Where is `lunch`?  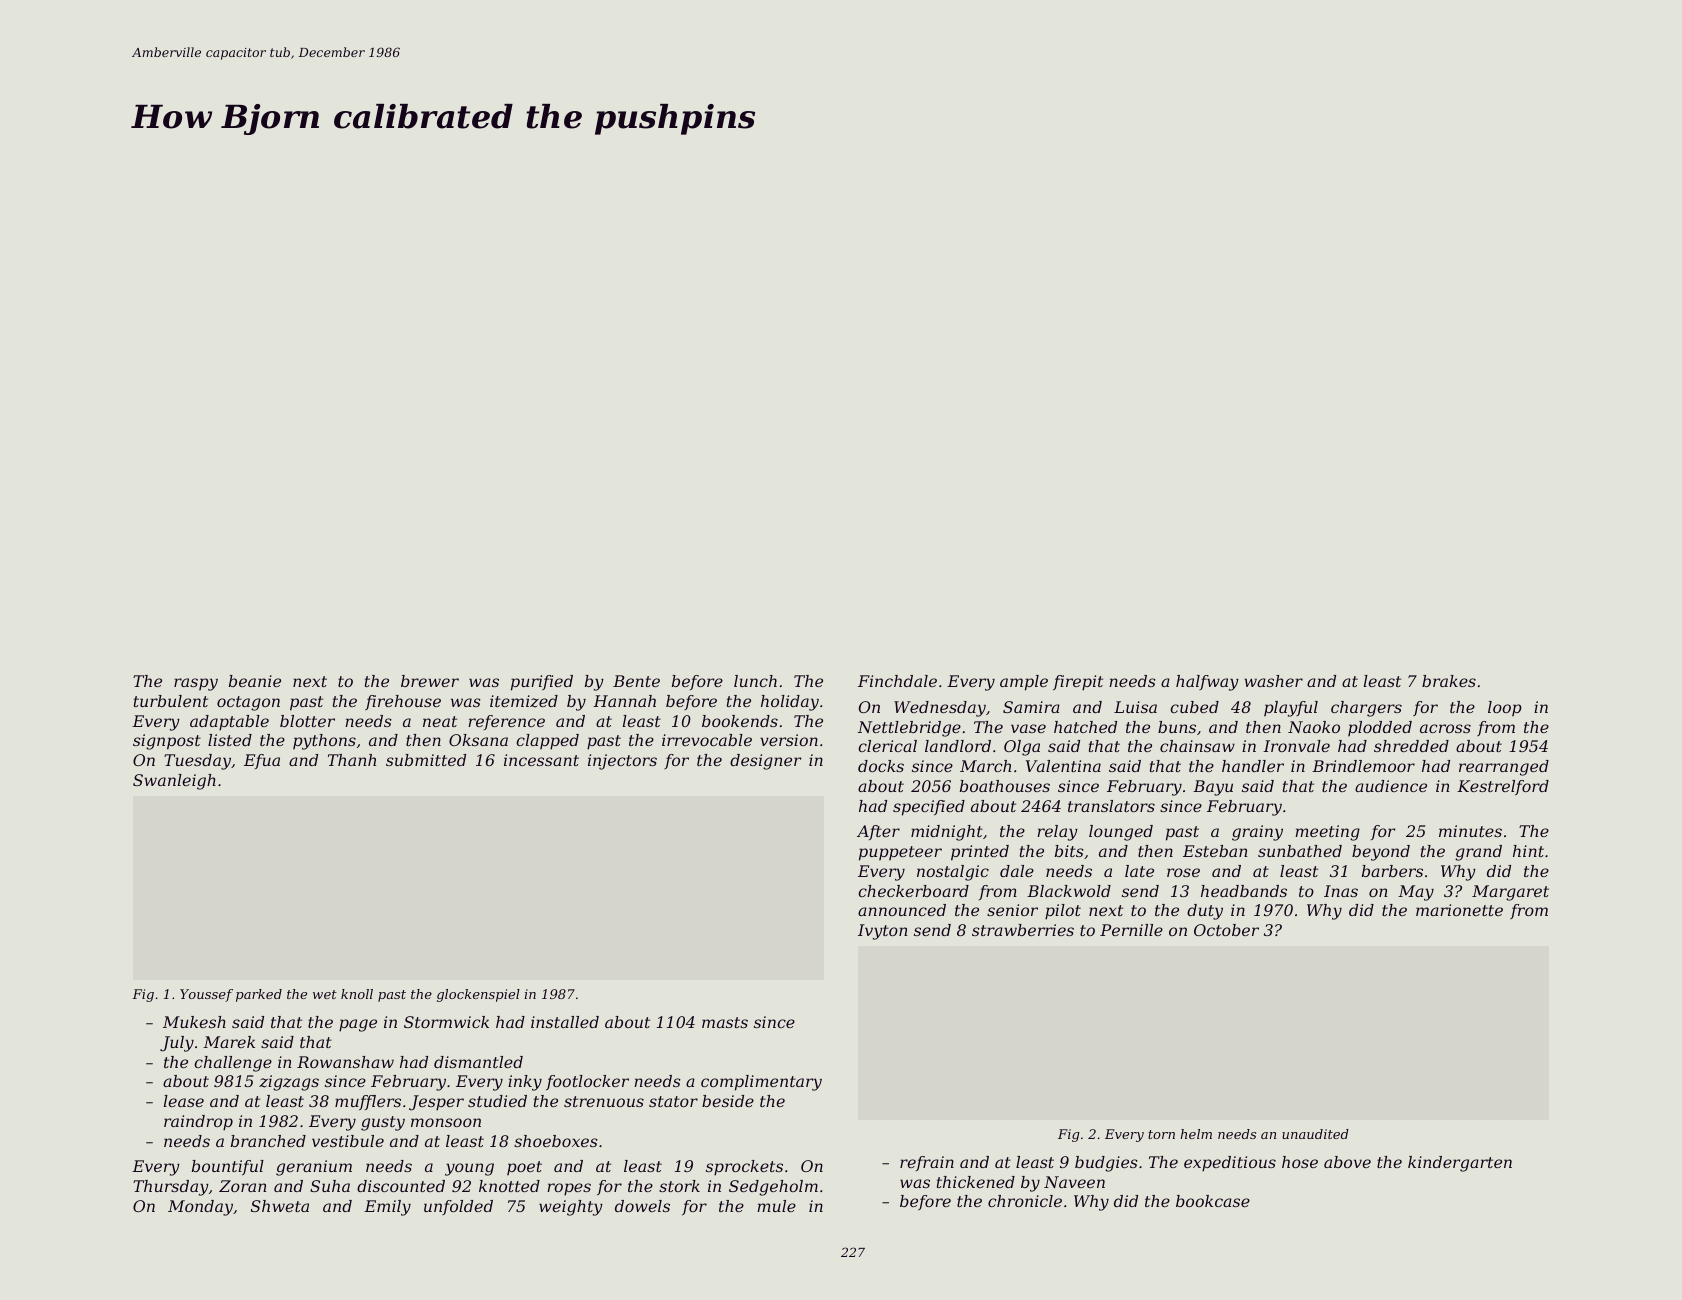
lunch is located at coordinates (755, 681).
